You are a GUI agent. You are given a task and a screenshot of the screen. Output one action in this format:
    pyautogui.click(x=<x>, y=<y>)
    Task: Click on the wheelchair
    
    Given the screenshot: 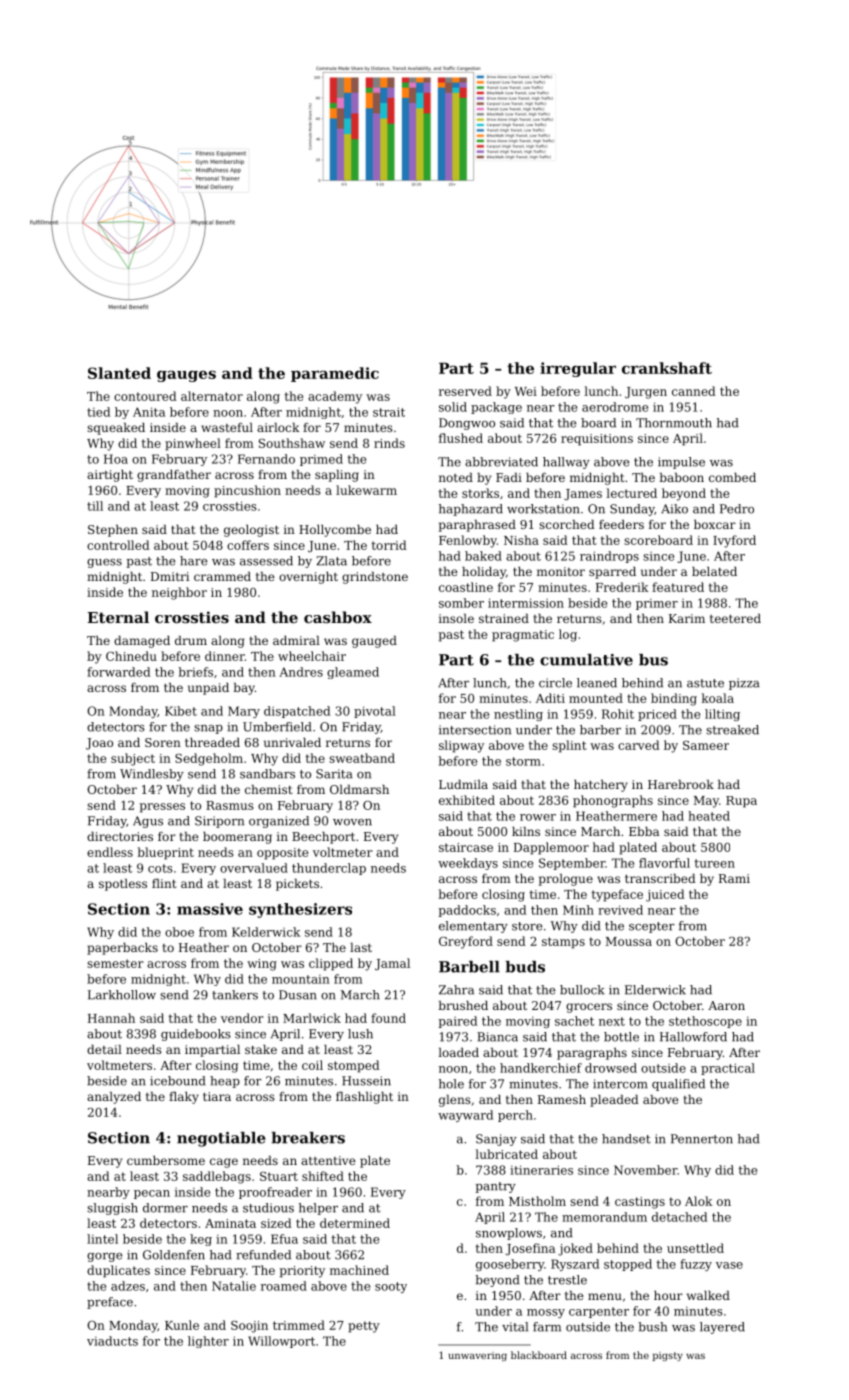 What is the action you would take?
    pyautogui.click(x=312, y=656)
